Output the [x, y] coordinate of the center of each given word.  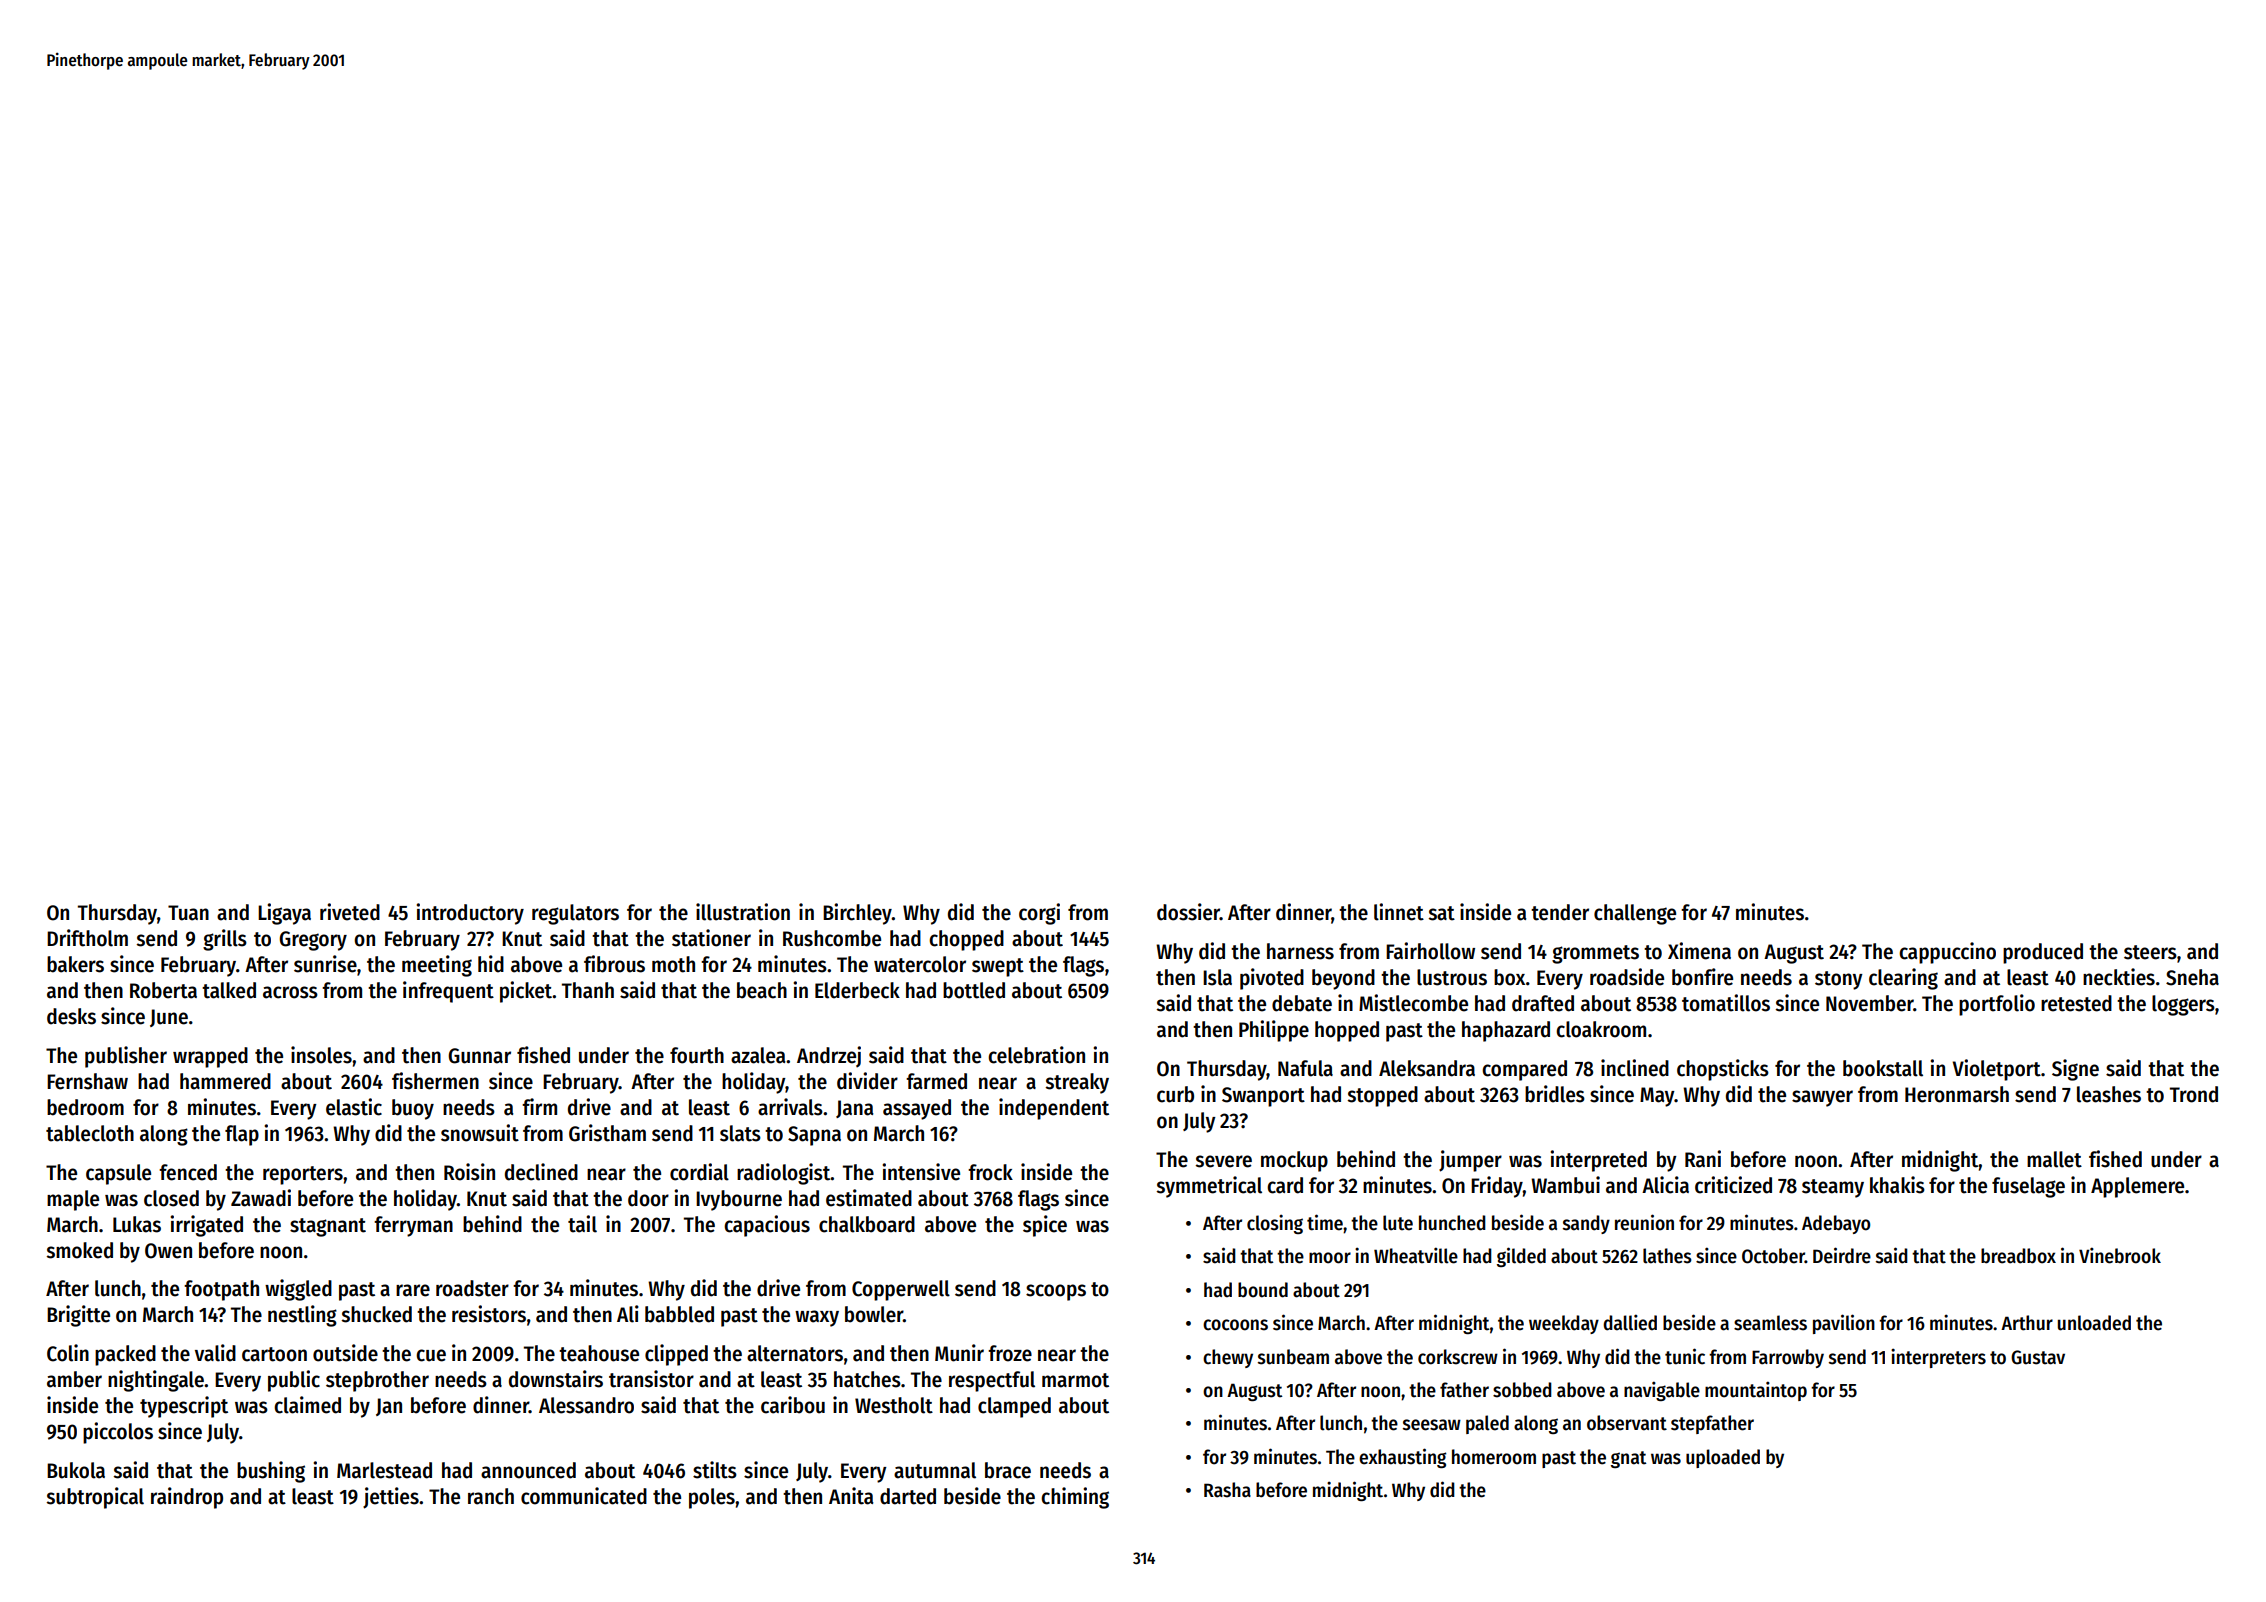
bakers [75, 964]
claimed [307, 1405]
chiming [1075, 1498]
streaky [1077, 1083]
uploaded [1723, 1458]
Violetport [1997, 1070]
